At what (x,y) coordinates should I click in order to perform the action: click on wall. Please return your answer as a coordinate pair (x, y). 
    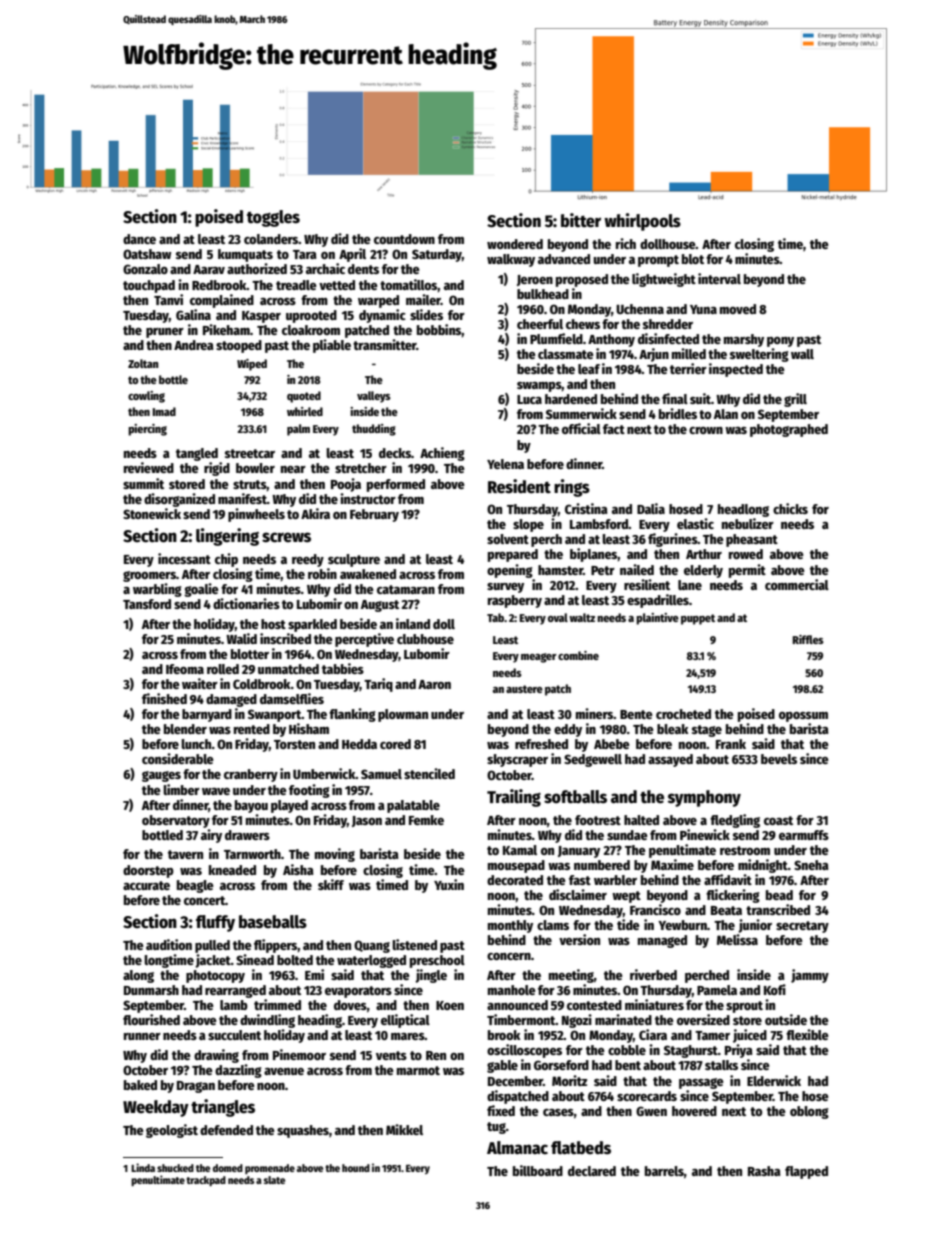
    Looking at the image, I should click on (802, 354).
